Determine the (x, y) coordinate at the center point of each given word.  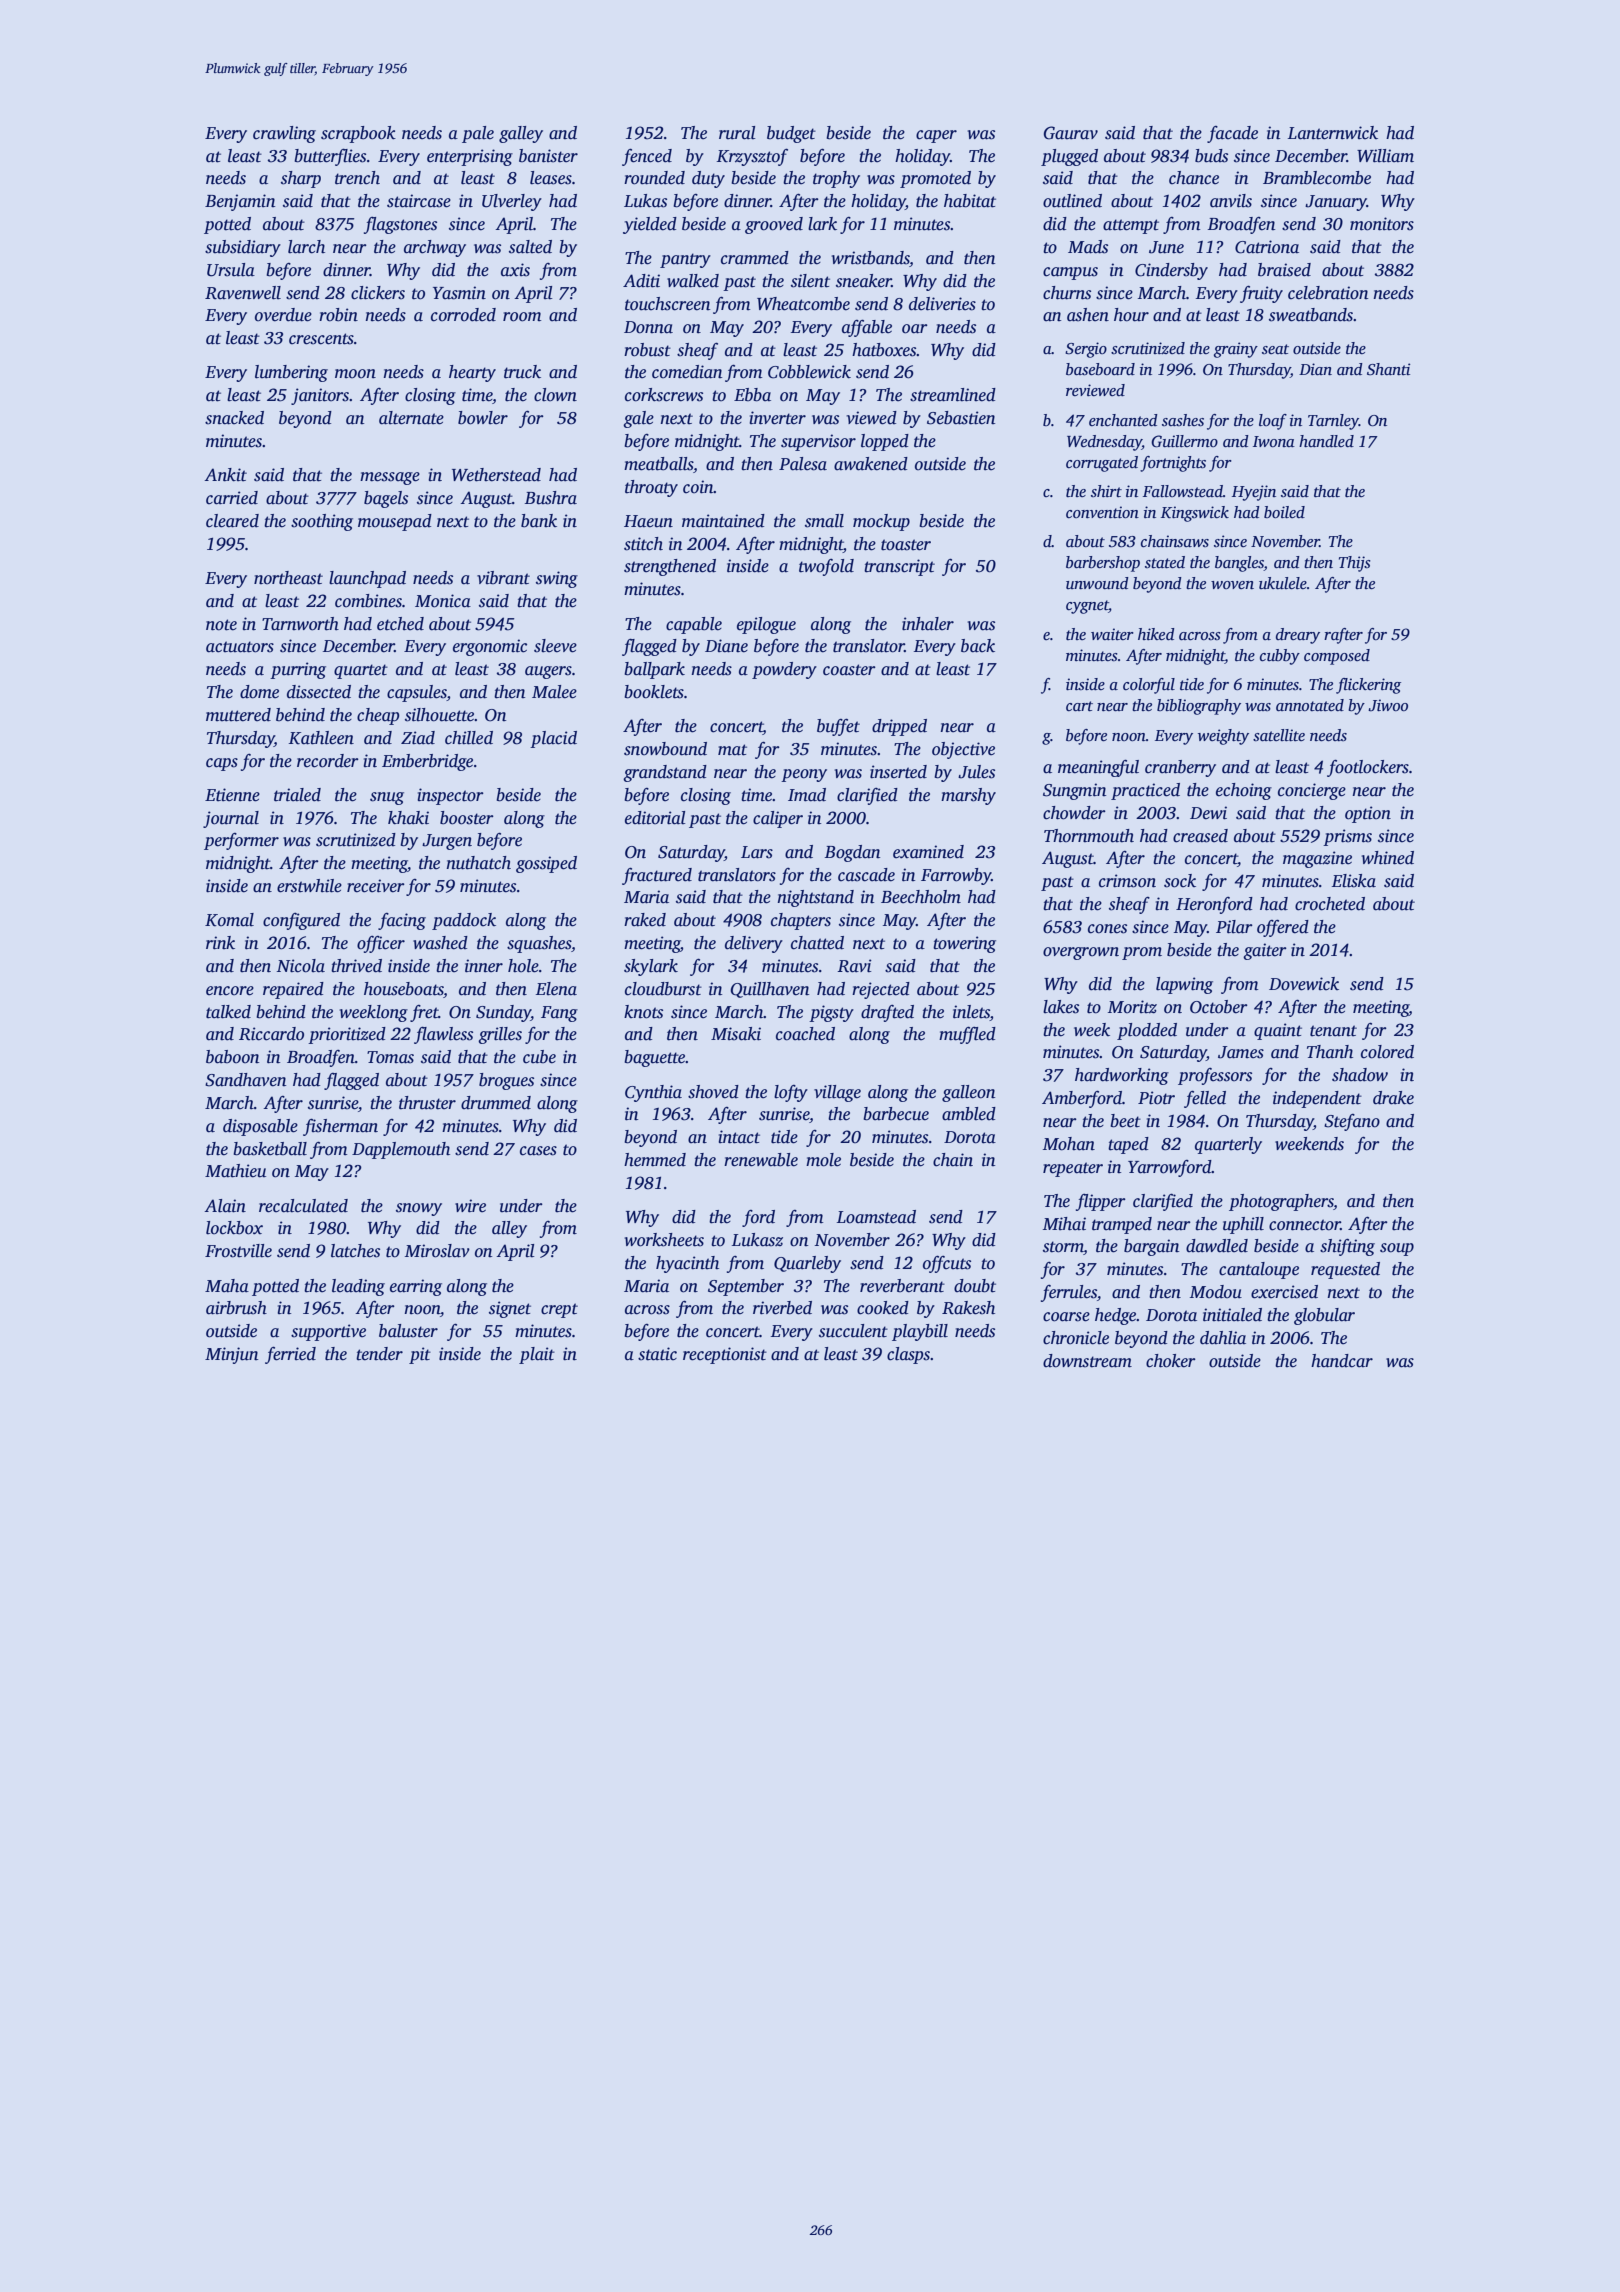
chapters (801, 921)
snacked (234, 418)
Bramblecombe (1317, 178)
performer (241, 841)
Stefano (1352, 1122)
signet (510, 1309)
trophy (836, 179)
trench (357, 178)
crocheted (1330, 904)
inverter (778, 418)
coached (805, 1034)
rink (220, 943)
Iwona (1274, 441)
